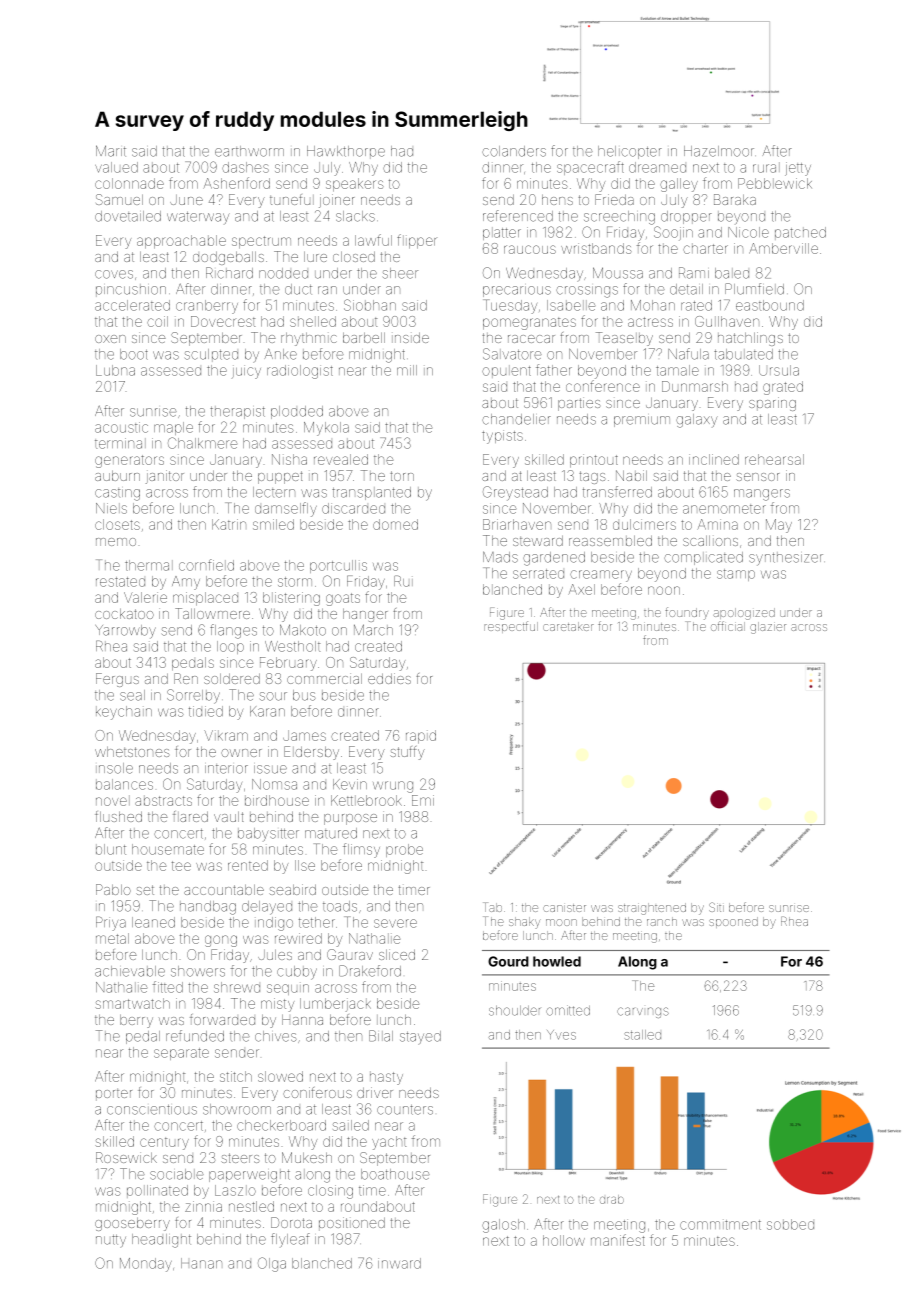 The width and height of the document is (924, 1308). I want to click on jetty, so click(798, 169).
